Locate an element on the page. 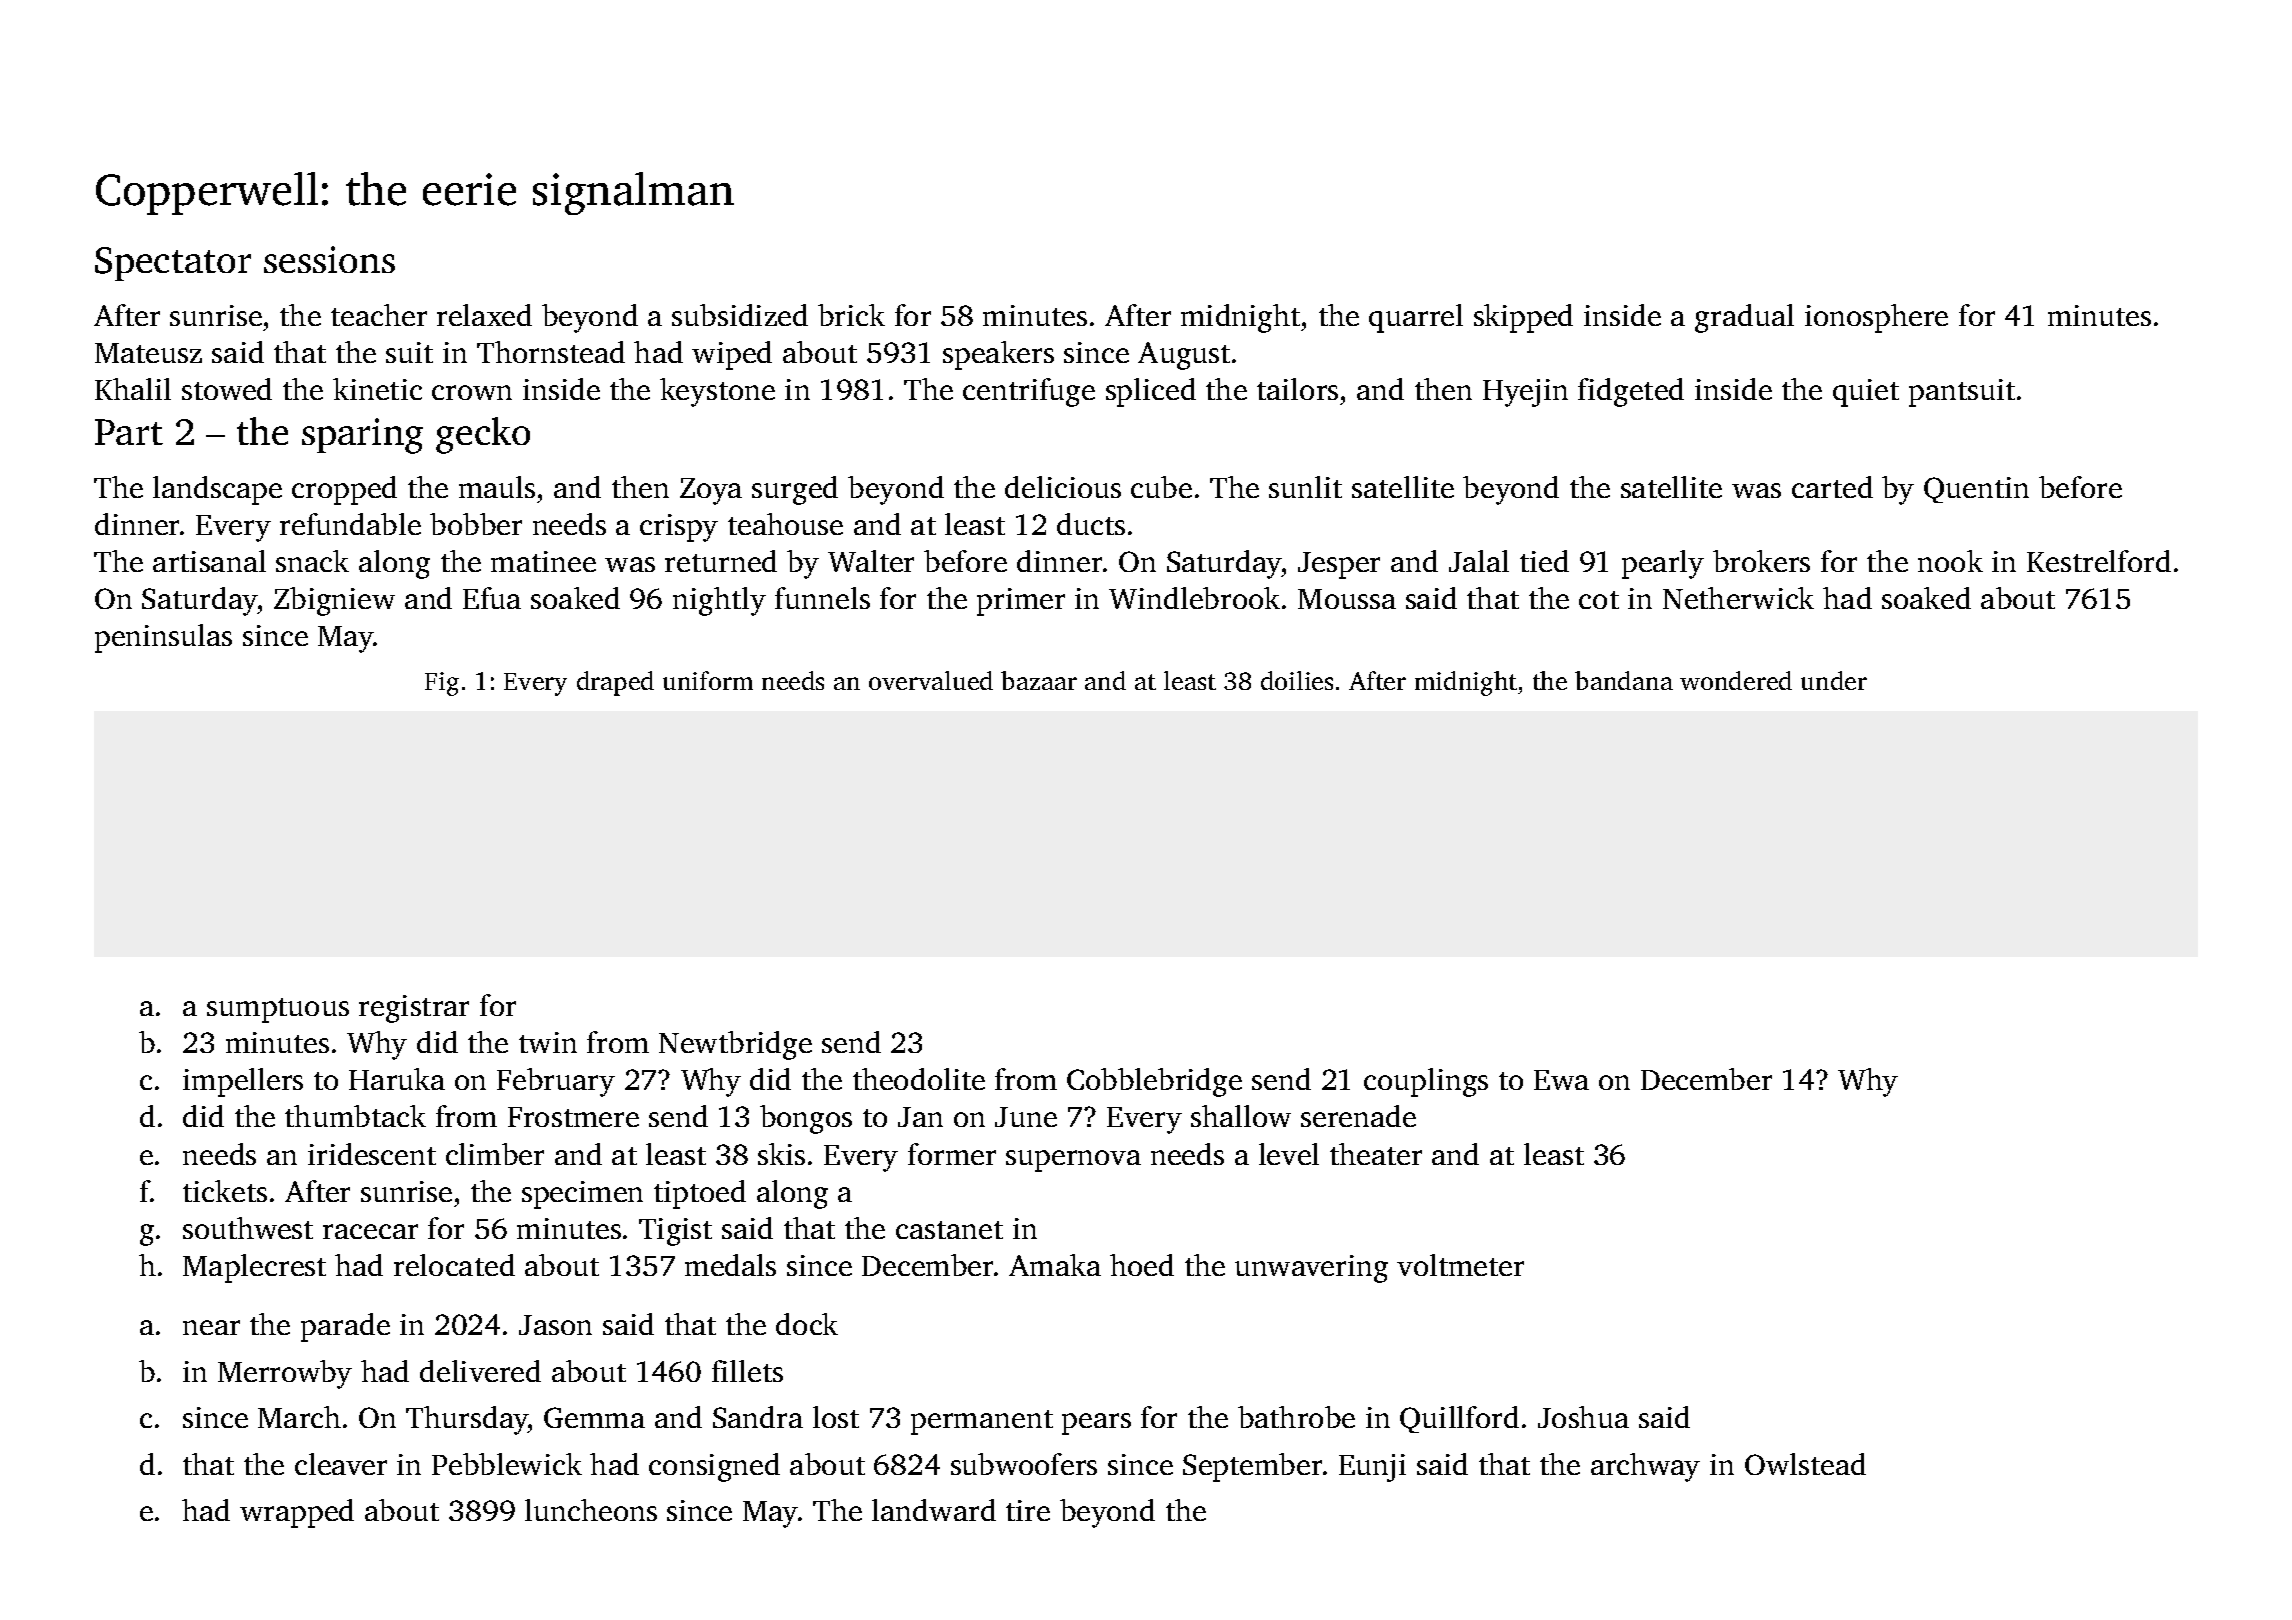 This document has height=1620, width=2292. landward is located at coordinates (934, 1510).
